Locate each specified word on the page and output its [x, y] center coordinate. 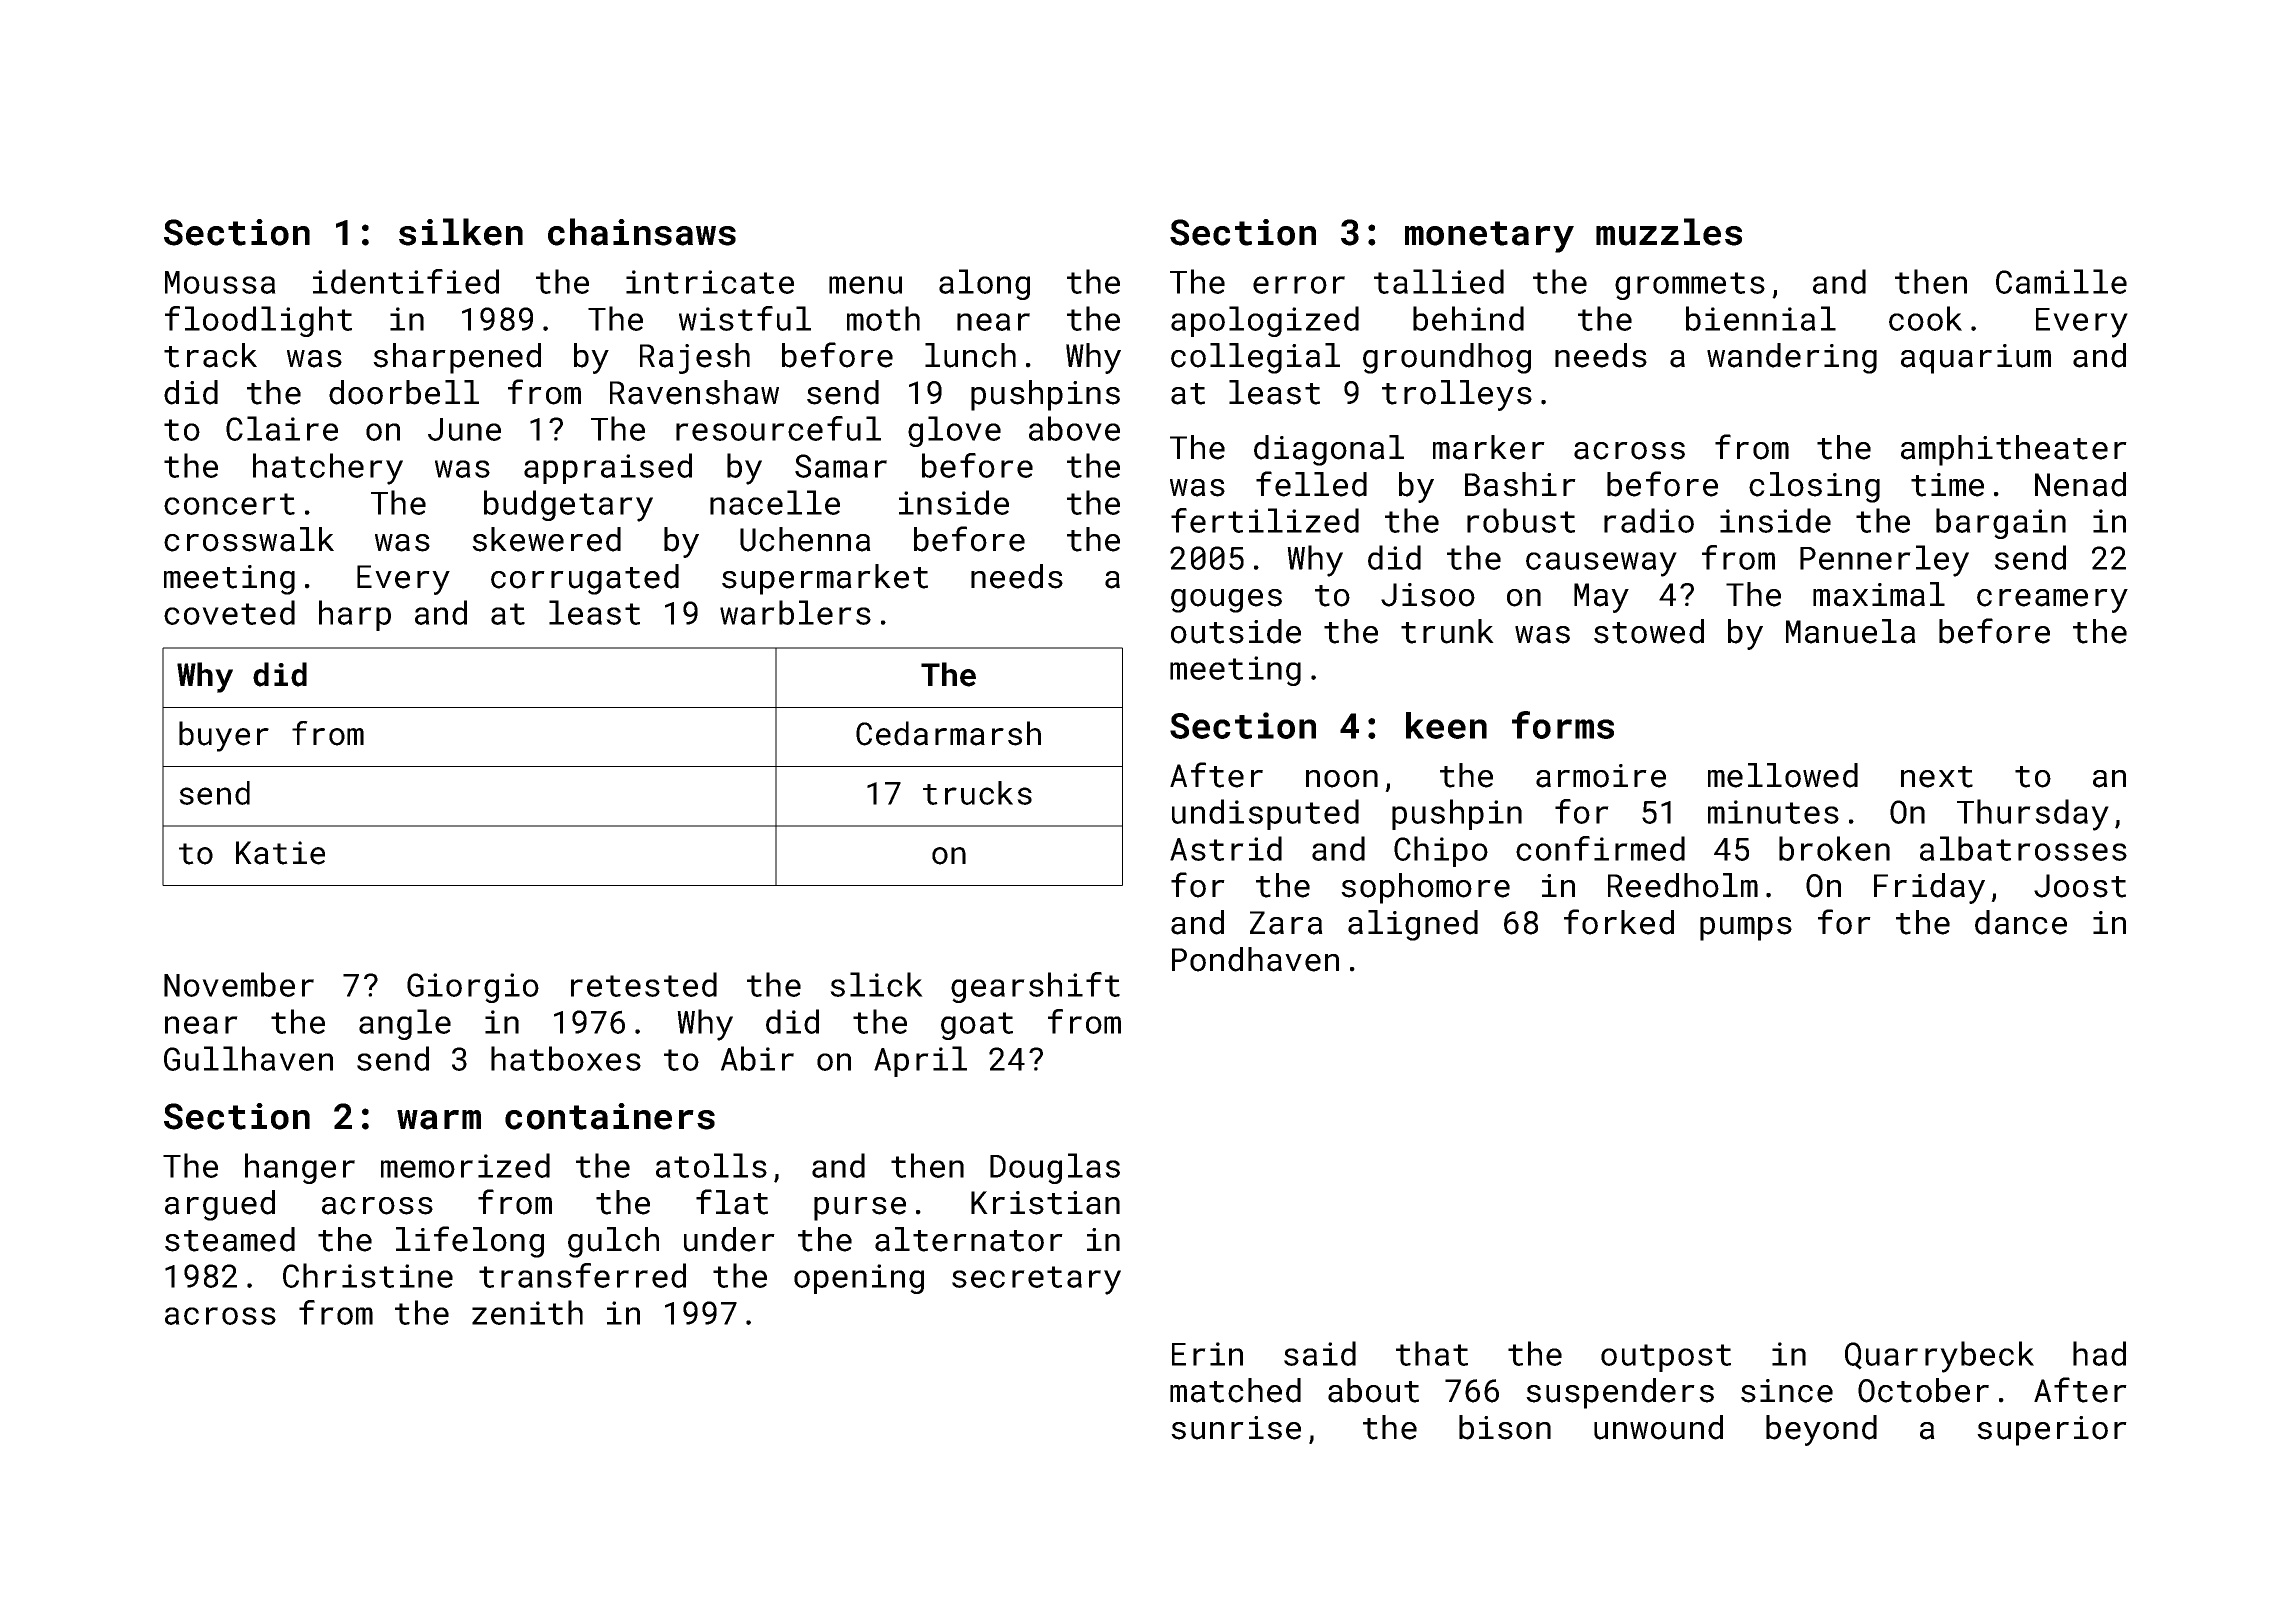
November [239, 984]
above [1074, 428]
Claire [282, 428]
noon [1342, 779]
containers [610, 1116]
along [984, 284]
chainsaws [642, 232]
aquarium [1976, 359]
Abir [757, 1058]
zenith [527, 1312]
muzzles [1669, 232]
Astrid [1226, 848]
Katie [280, 853]
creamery [2052, 601]
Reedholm [1683, 885]
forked [1619, 922]
